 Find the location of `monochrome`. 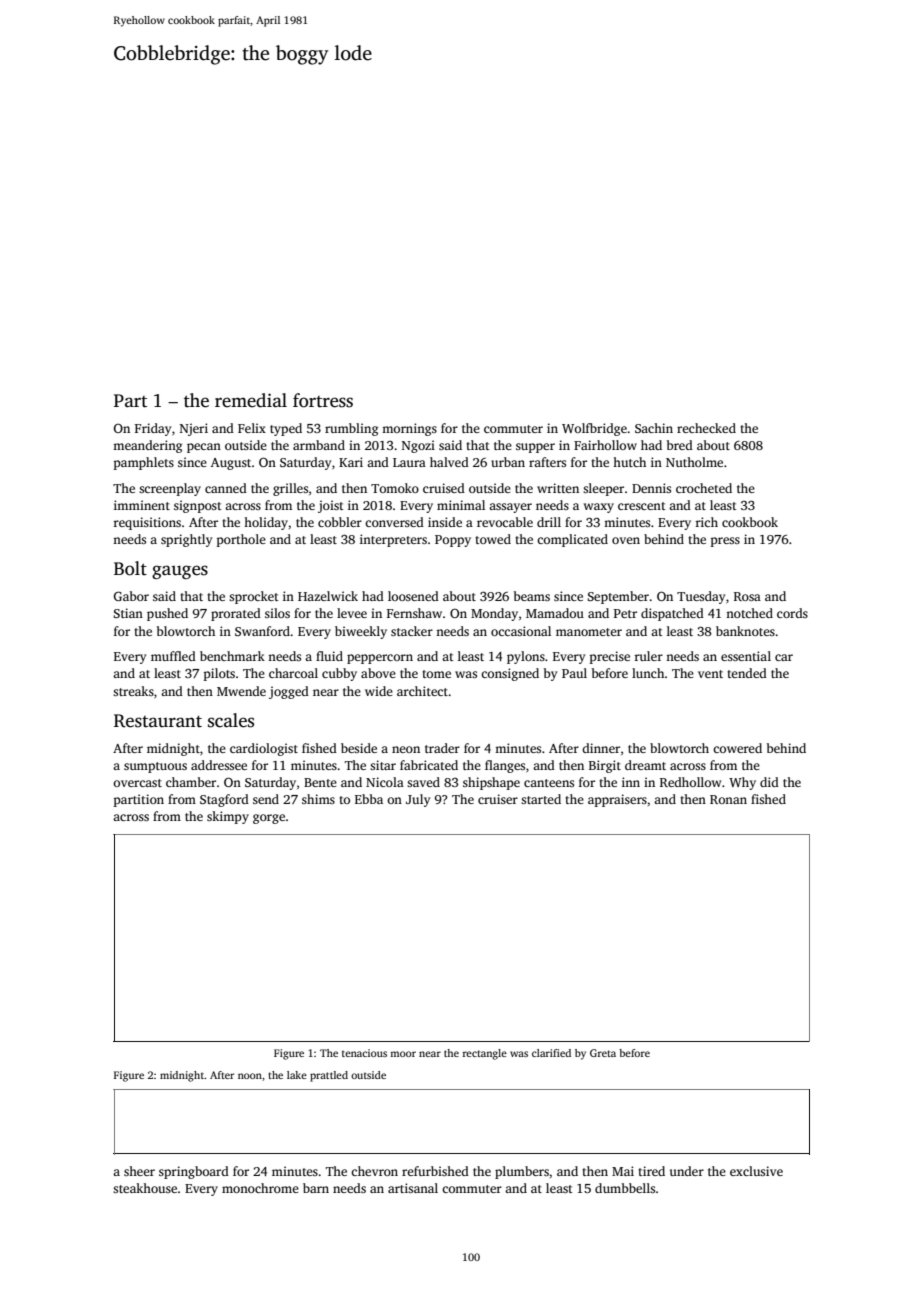

monochrome is located at coordinates (260, 1188).
